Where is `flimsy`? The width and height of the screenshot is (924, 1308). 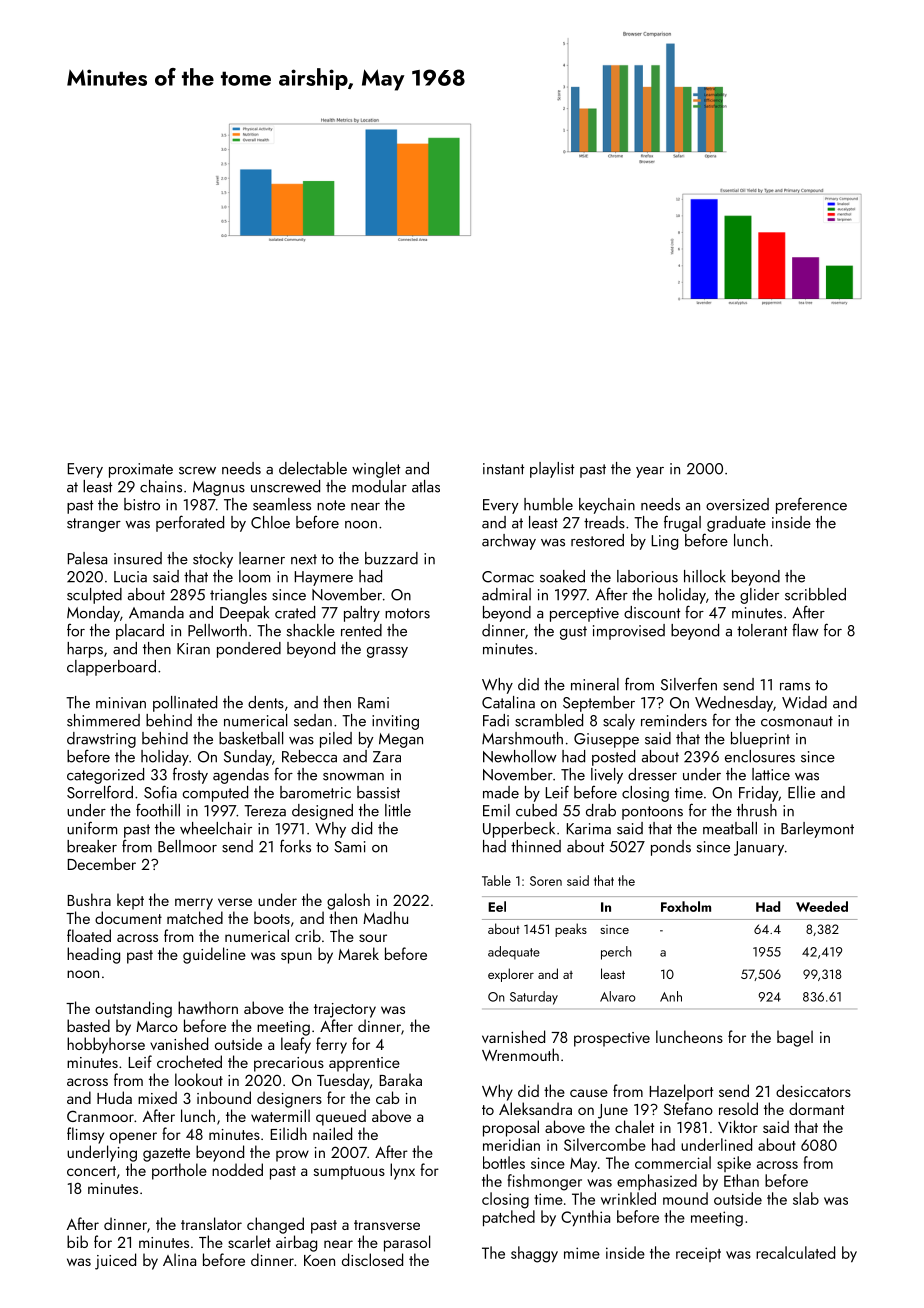
flimsy is located at coordinates (85, 1135).
